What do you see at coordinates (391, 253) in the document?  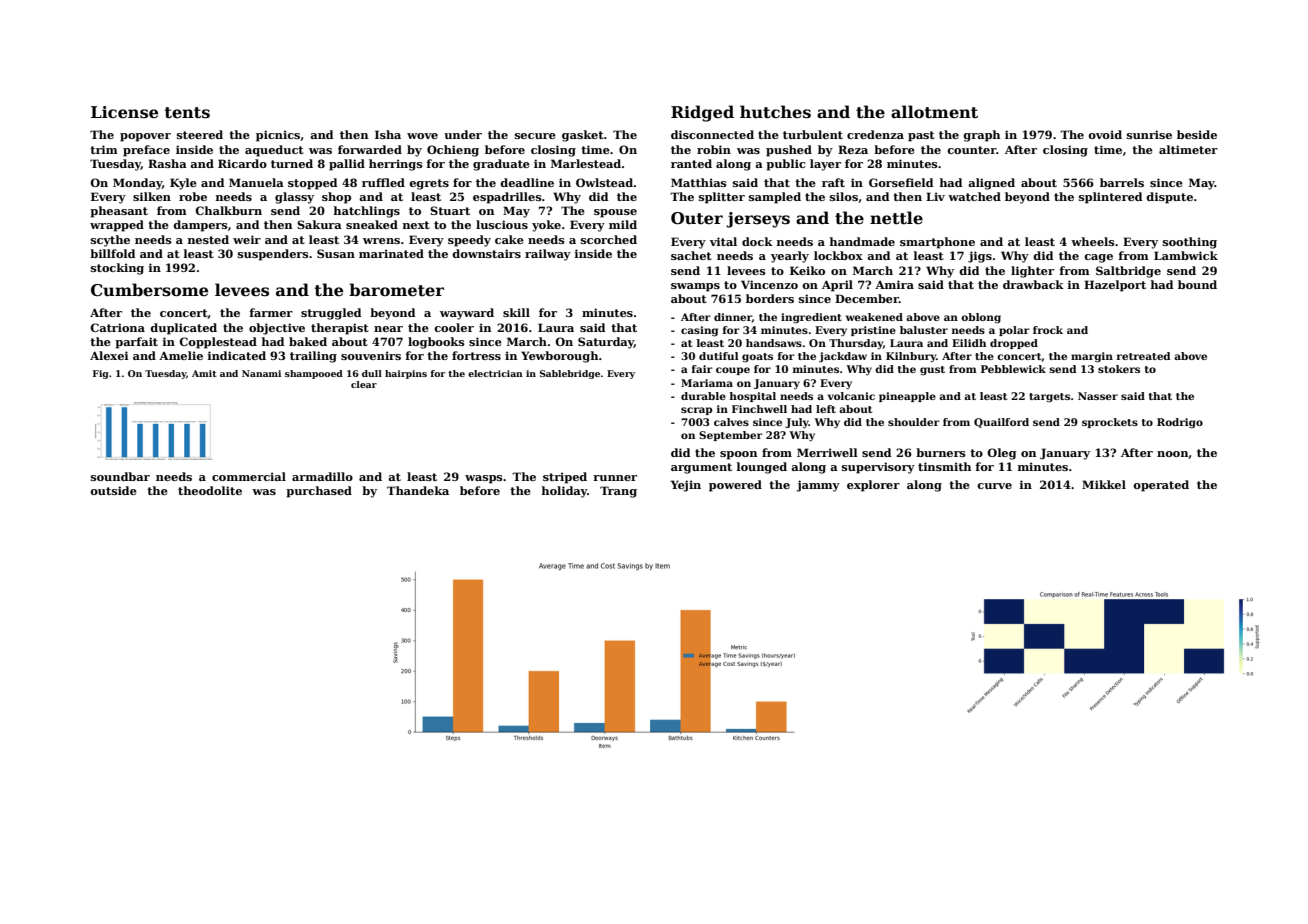 I see `marinated` at bounding box center [391, 253].
